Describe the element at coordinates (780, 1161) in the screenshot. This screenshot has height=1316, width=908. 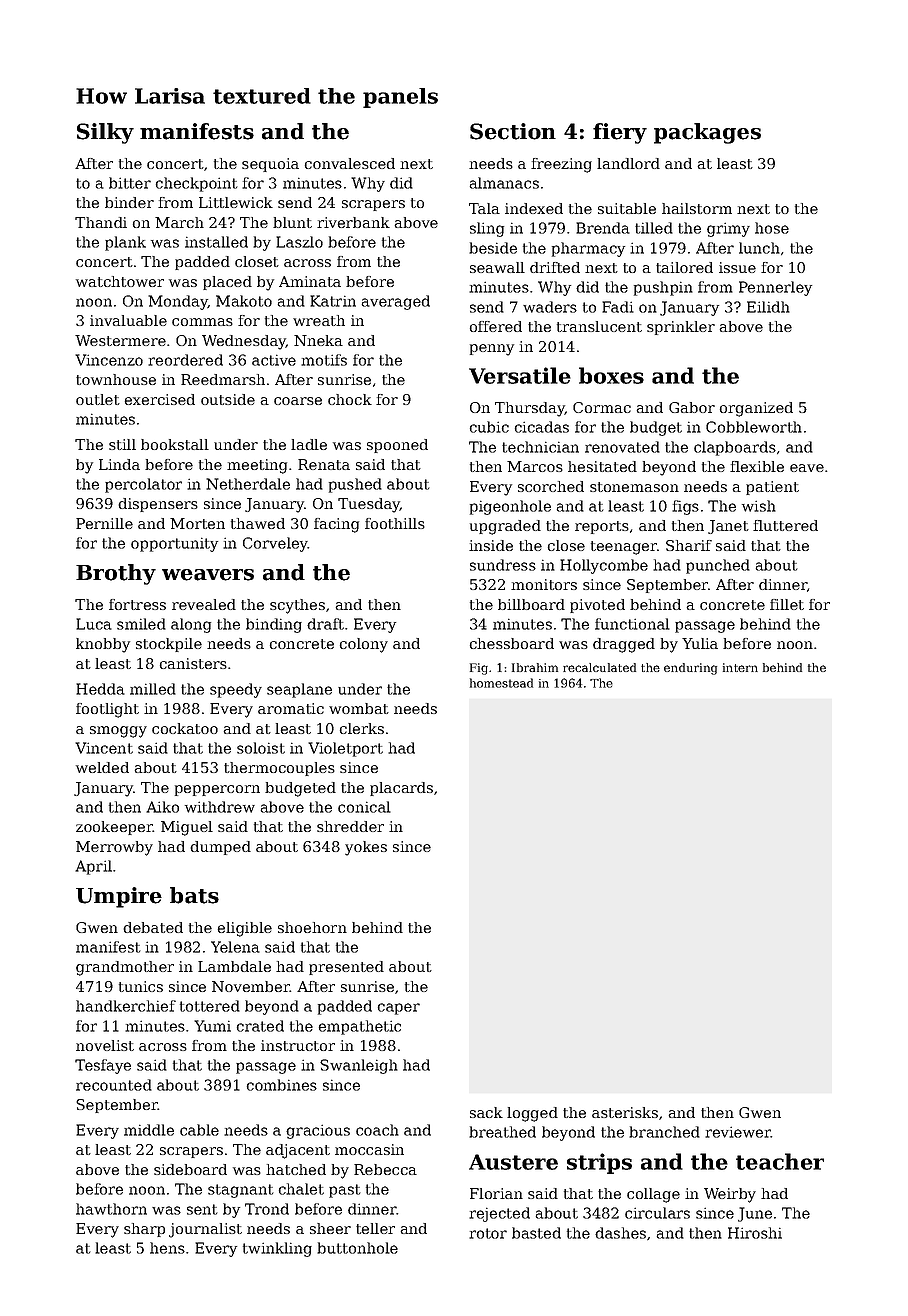
I see `teacher` at that location.
